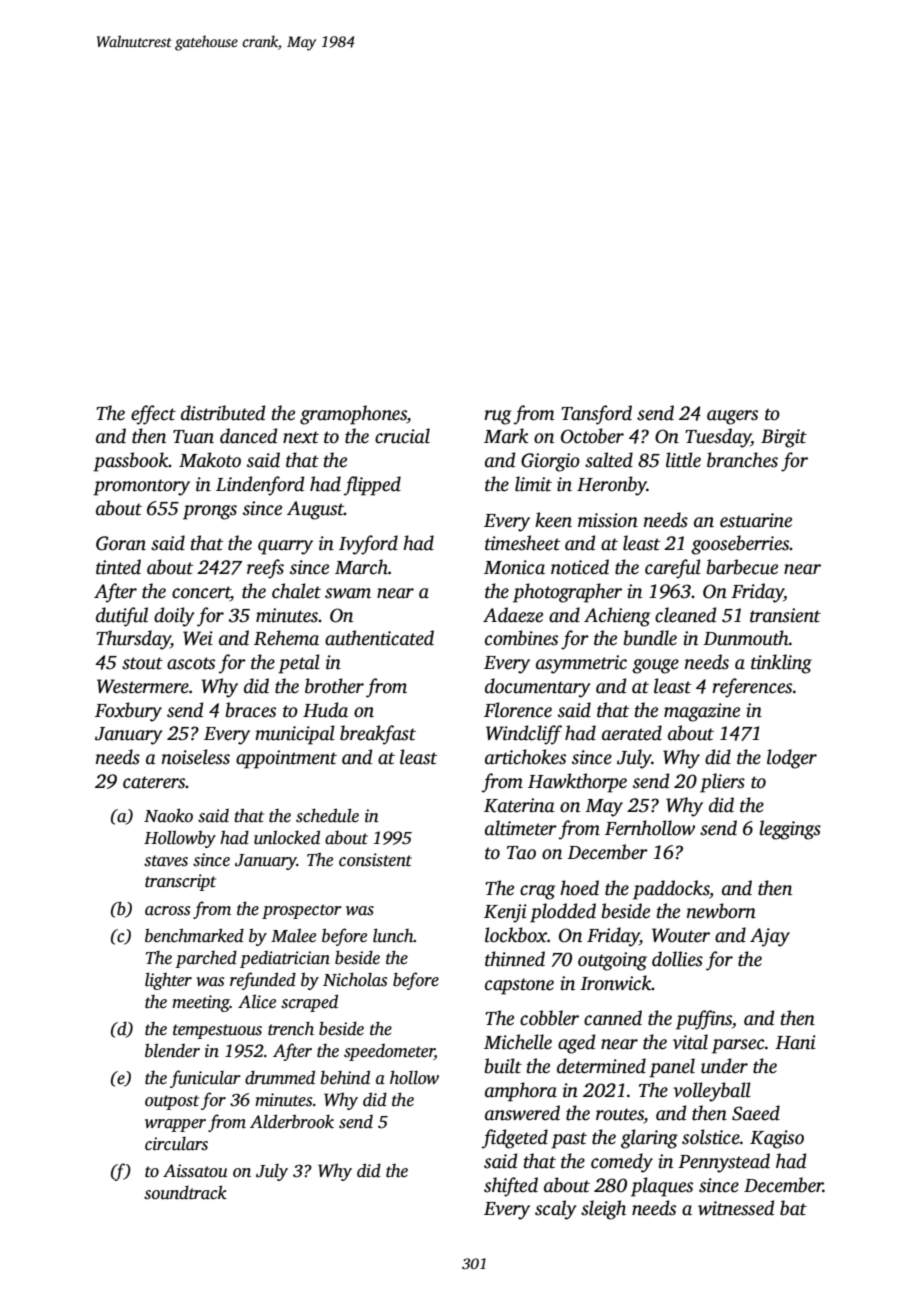  Describe the element at coordinates (348, 593) in the page. I see `swam` at that location.
